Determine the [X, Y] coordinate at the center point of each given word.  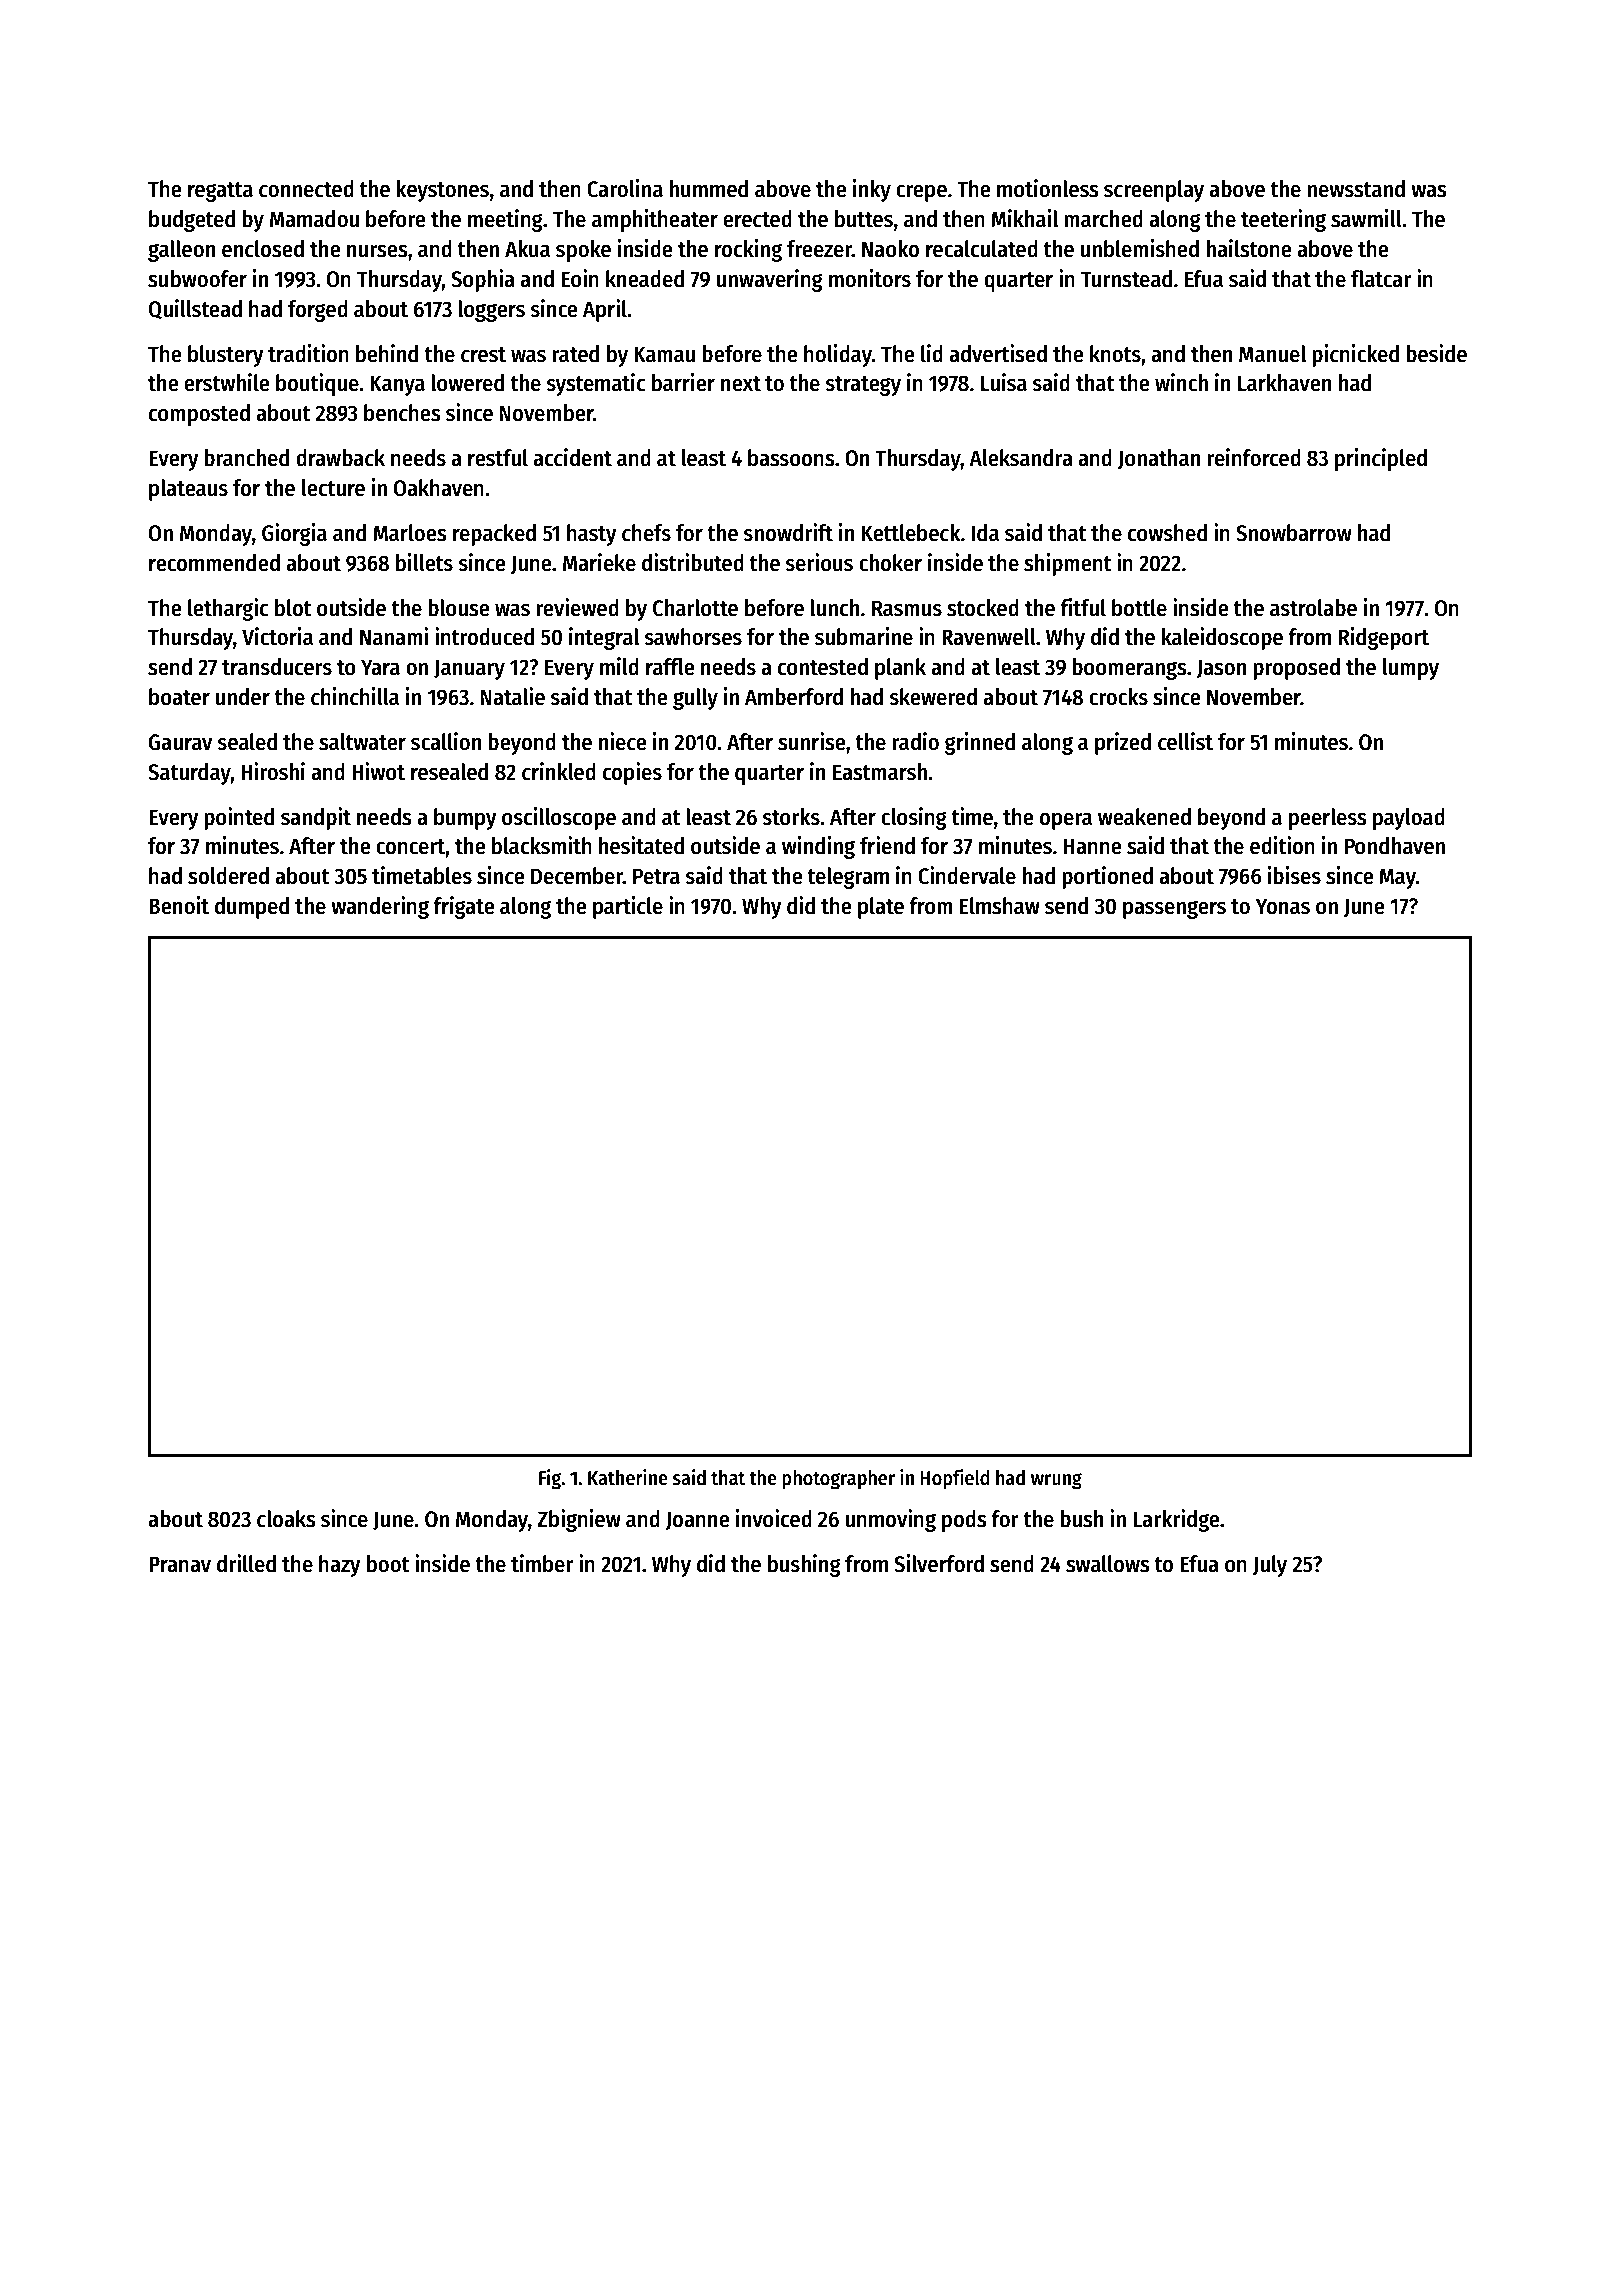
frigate [464, 907]
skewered [933, 697]
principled [1381, 459]
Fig [550, 1479]
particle [628, 907]
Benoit [179, 905]
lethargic [228, 609]
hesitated [641, 845]
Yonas [1283, 906]
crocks [1118, 697]
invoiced [774, 1518]
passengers [1174, 910]
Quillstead [195, 309]
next [741, 384]
